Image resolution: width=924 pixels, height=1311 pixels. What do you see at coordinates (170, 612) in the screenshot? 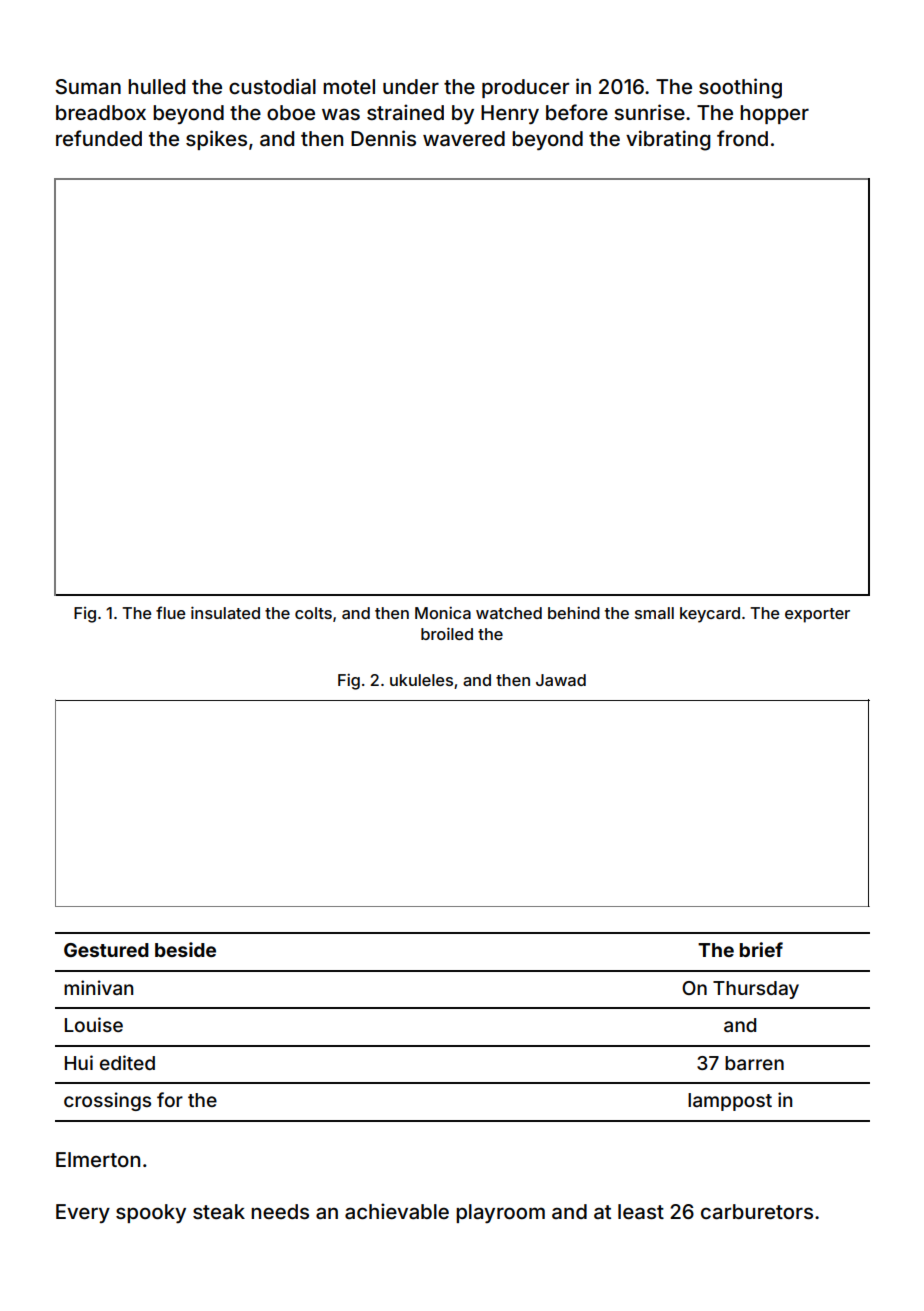
I see `flue` at bounding box center [170, 612].
